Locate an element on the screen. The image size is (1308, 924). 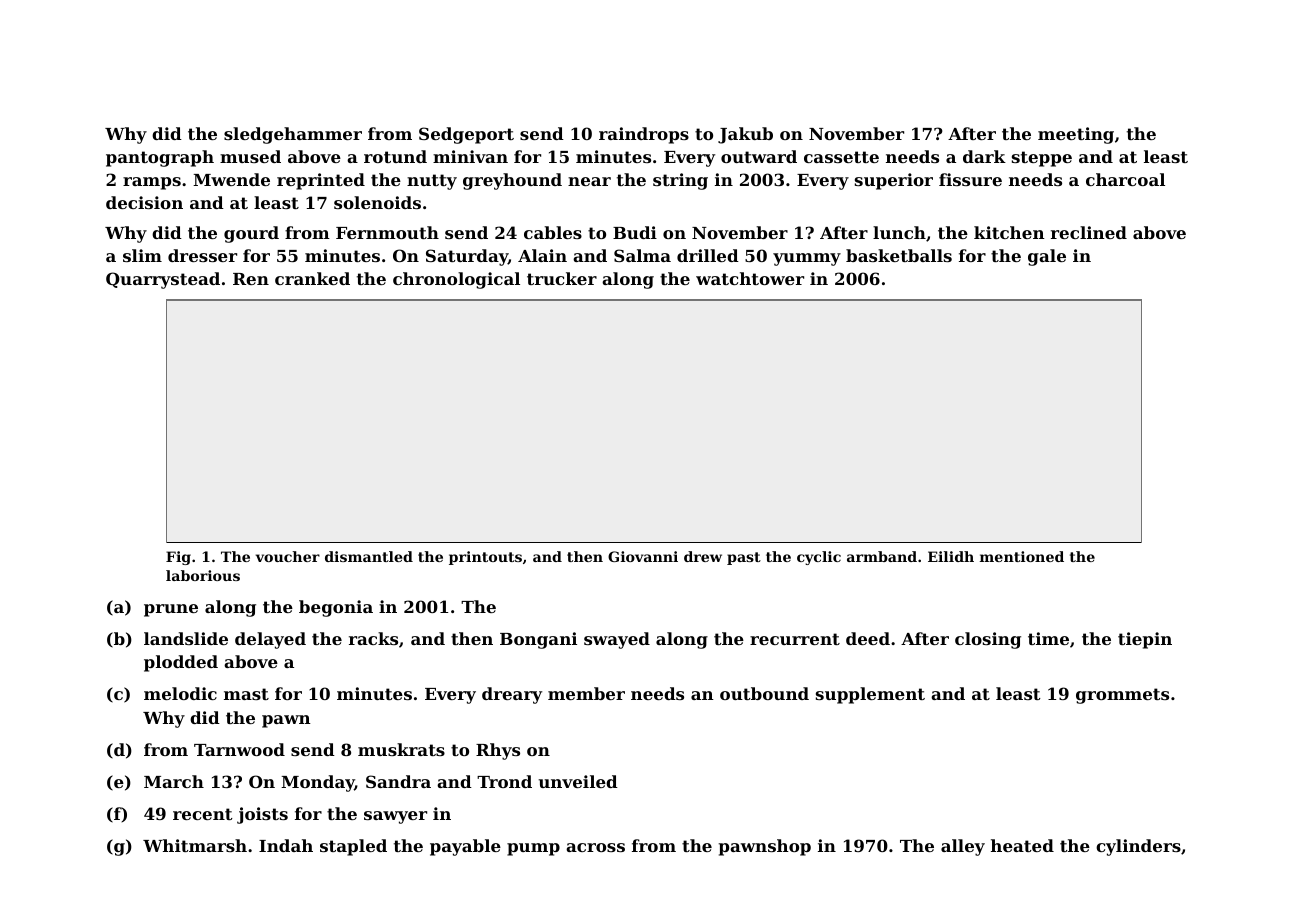
racks is located at coordinates (373, 638).
